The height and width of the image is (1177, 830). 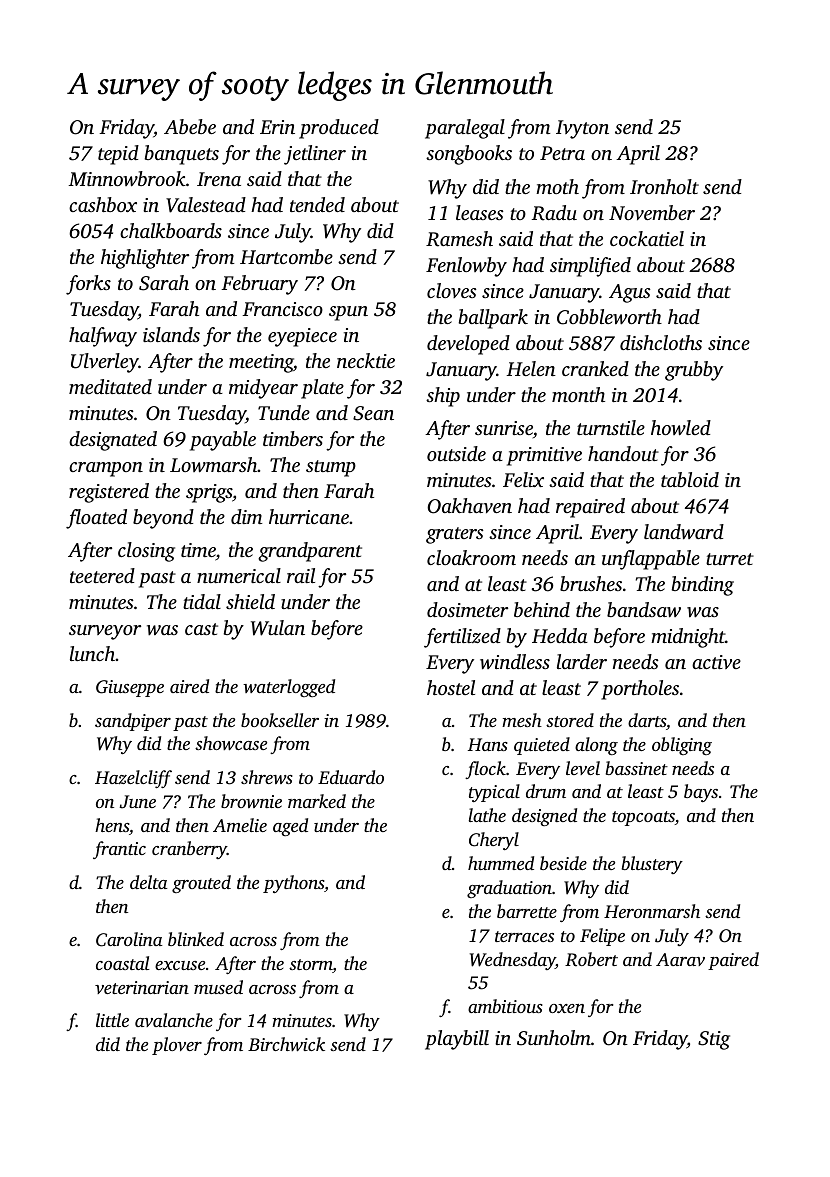 I want to click on obliging, so click(x=682, y=746).
